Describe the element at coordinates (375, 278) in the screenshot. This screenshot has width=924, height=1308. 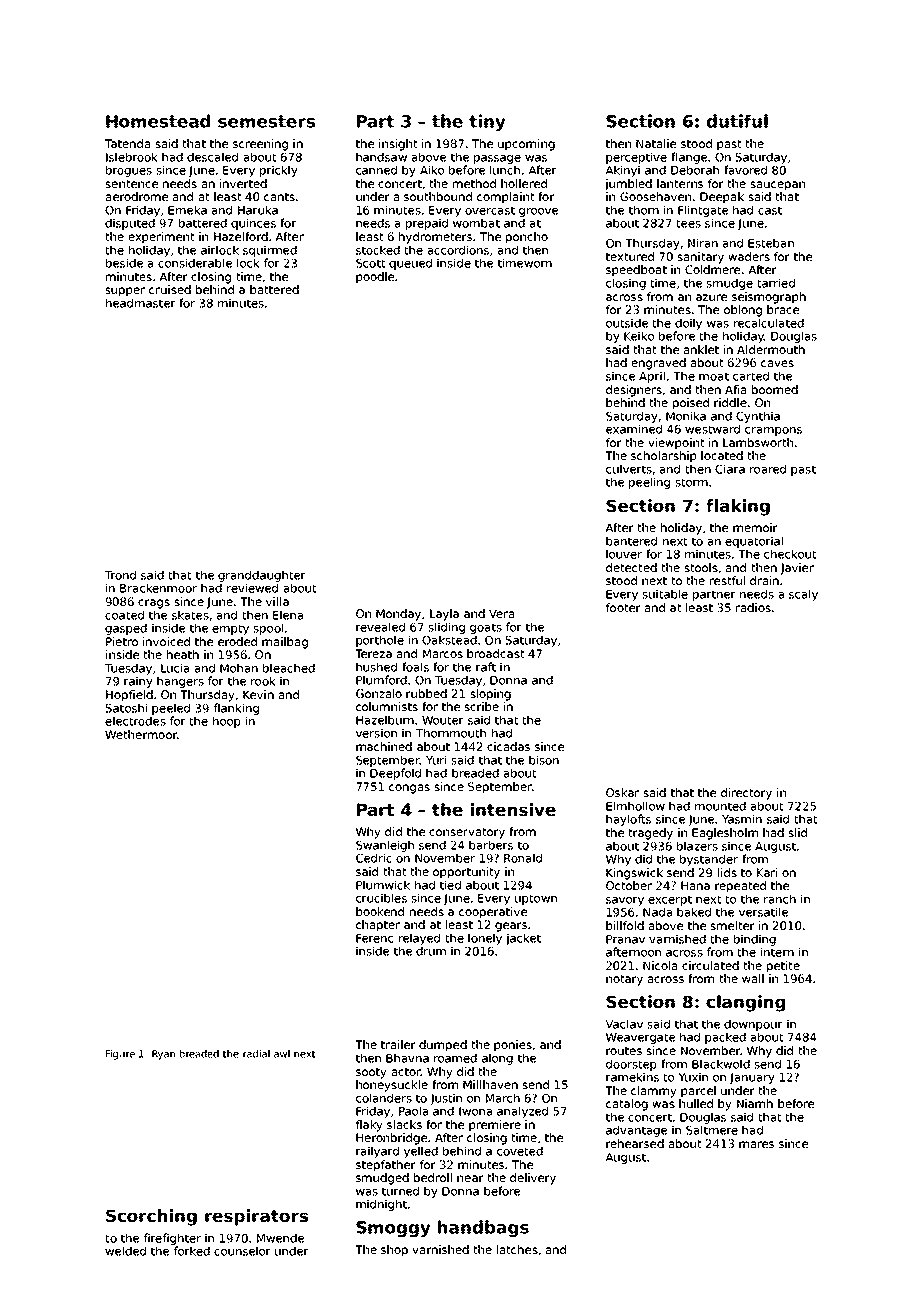
I see `poodle` at that location.
